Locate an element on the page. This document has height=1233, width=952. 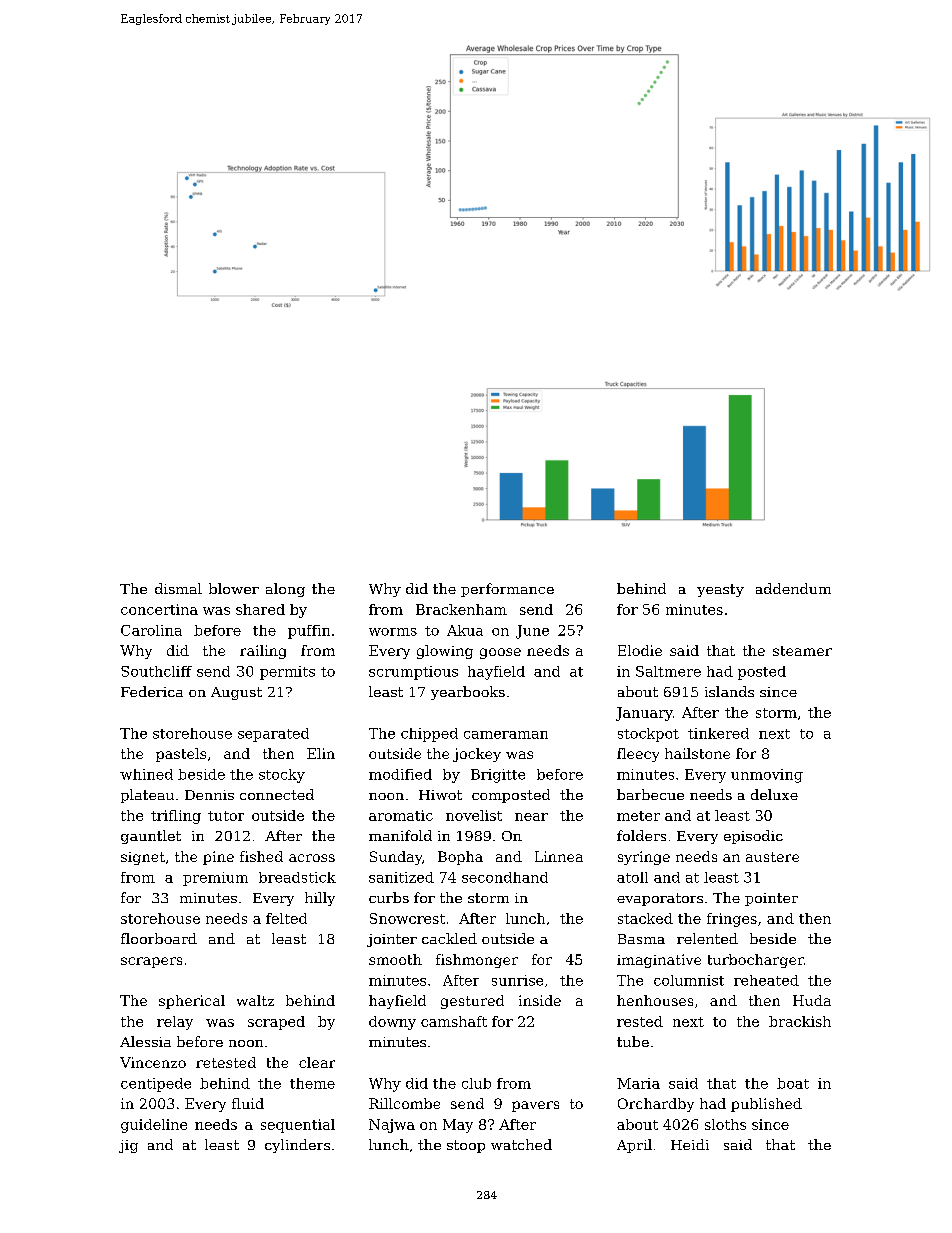
connected is located at coordinates (277, 794).
